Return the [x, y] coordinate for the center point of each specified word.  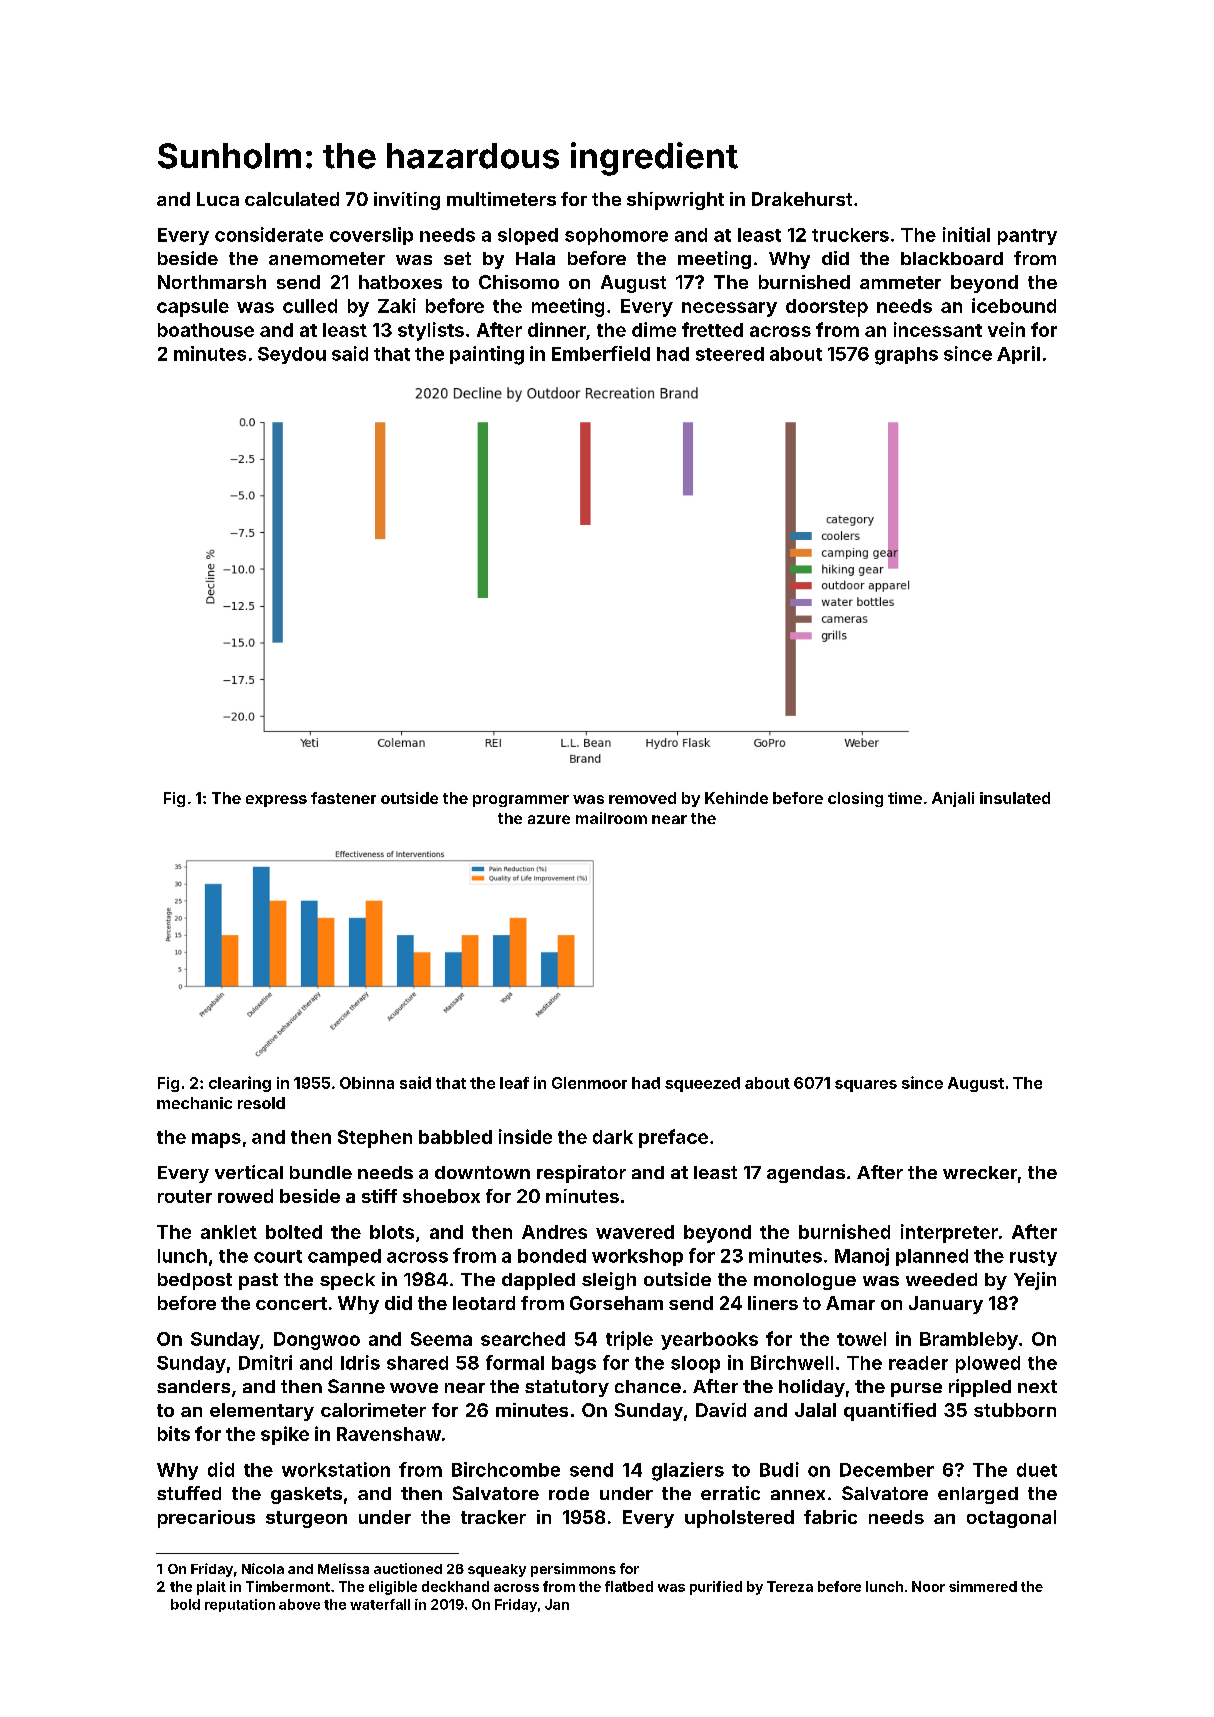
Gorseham [616, 1303]
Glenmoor [589, 1083]
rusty [1033, 1258]
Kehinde [736, 798]
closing [855, 799]
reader [918, 1363]
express [276, 801]
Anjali [953, 799]
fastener [343, 798]
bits [174, 1433]
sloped [528, 236]
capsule [193, 308]
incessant [938, 329]
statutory [567, 1388]
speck [347, 1281]
